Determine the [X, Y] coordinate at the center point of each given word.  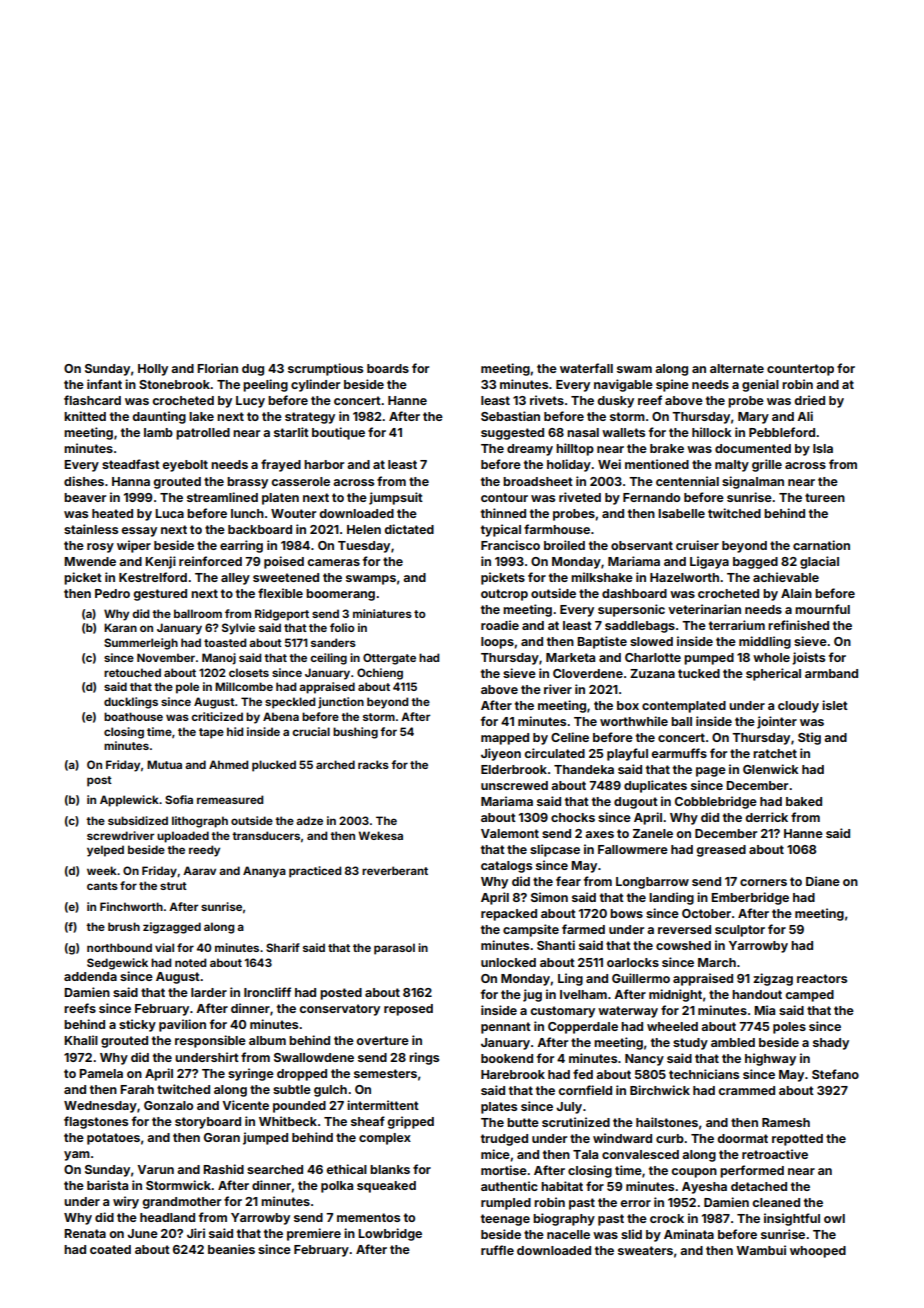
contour [504, 497]
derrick [766, 817]
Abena [281, 716]
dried [809, 400]
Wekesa [380, 835]
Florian [217, 368]
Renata [85, 1233]
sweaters [645, 1250]
